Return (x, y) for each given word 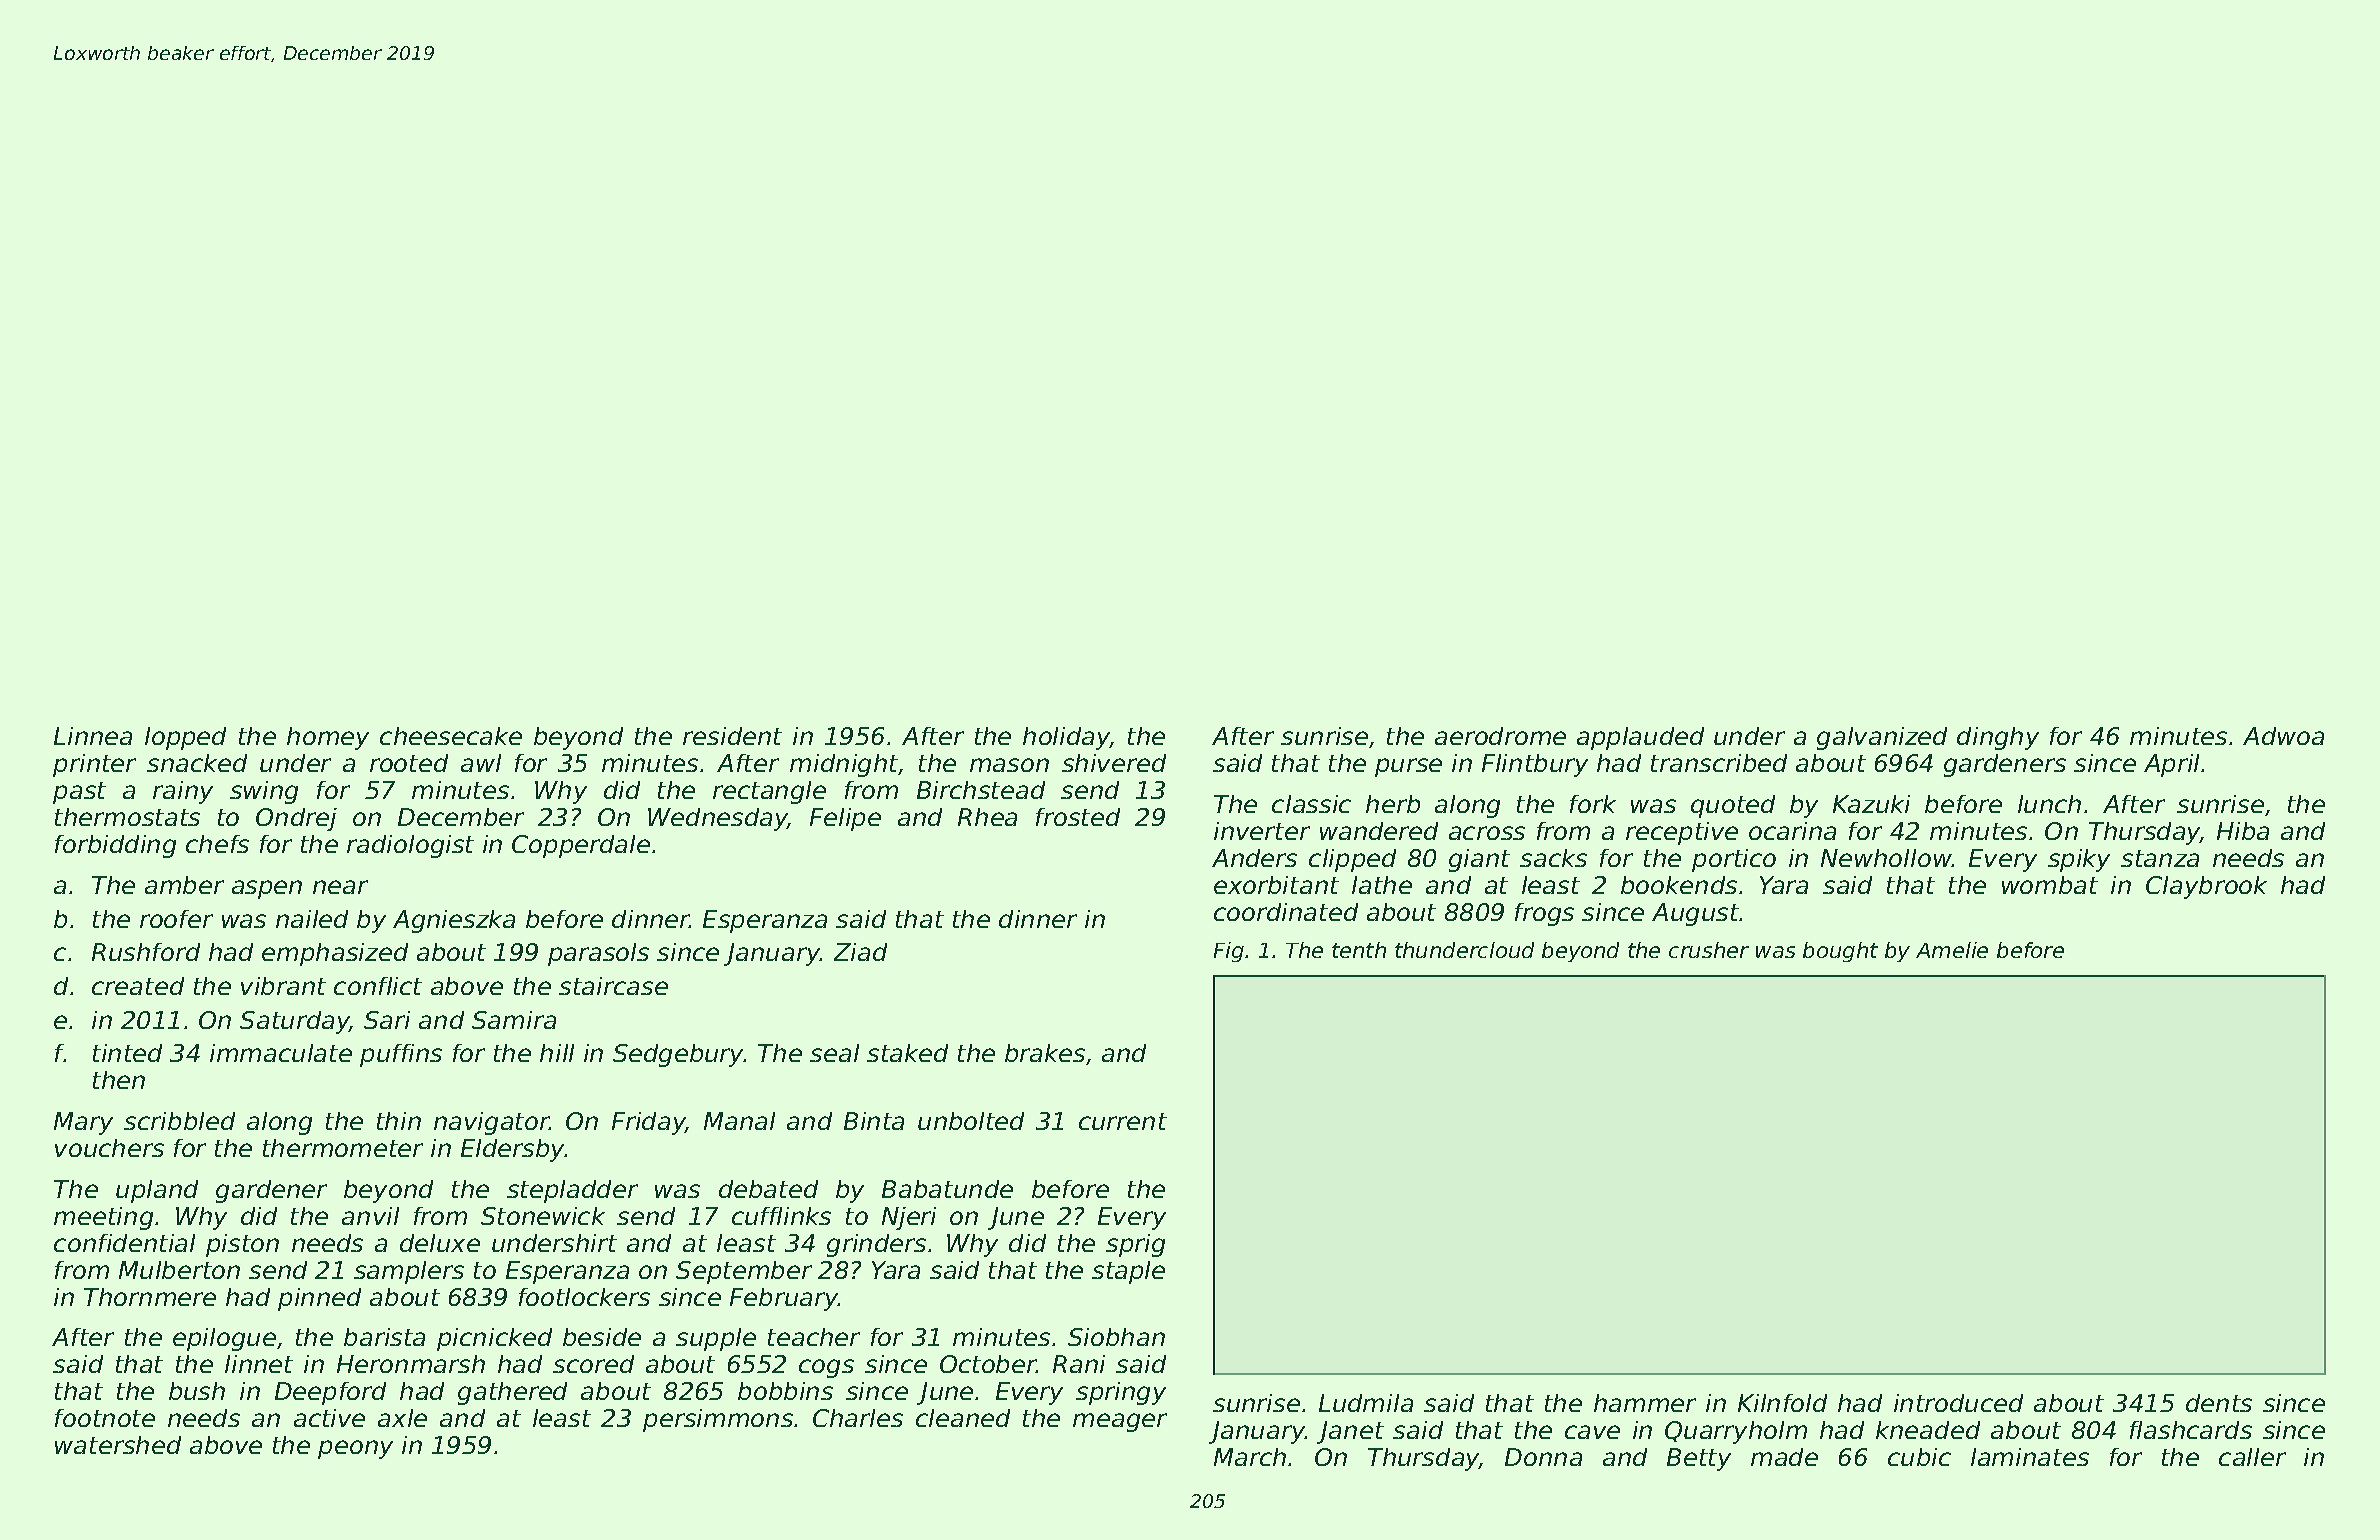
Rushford (146, 952)
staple (1128, 1272)
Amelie (1952, 950)
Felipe (845, 819)
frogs (1544, 914)
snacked (197, 763)
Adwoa (2283, 736)
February (784, 1299)
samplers (409, 1272)
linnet (259, 1364)
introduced (1958, 1403)
